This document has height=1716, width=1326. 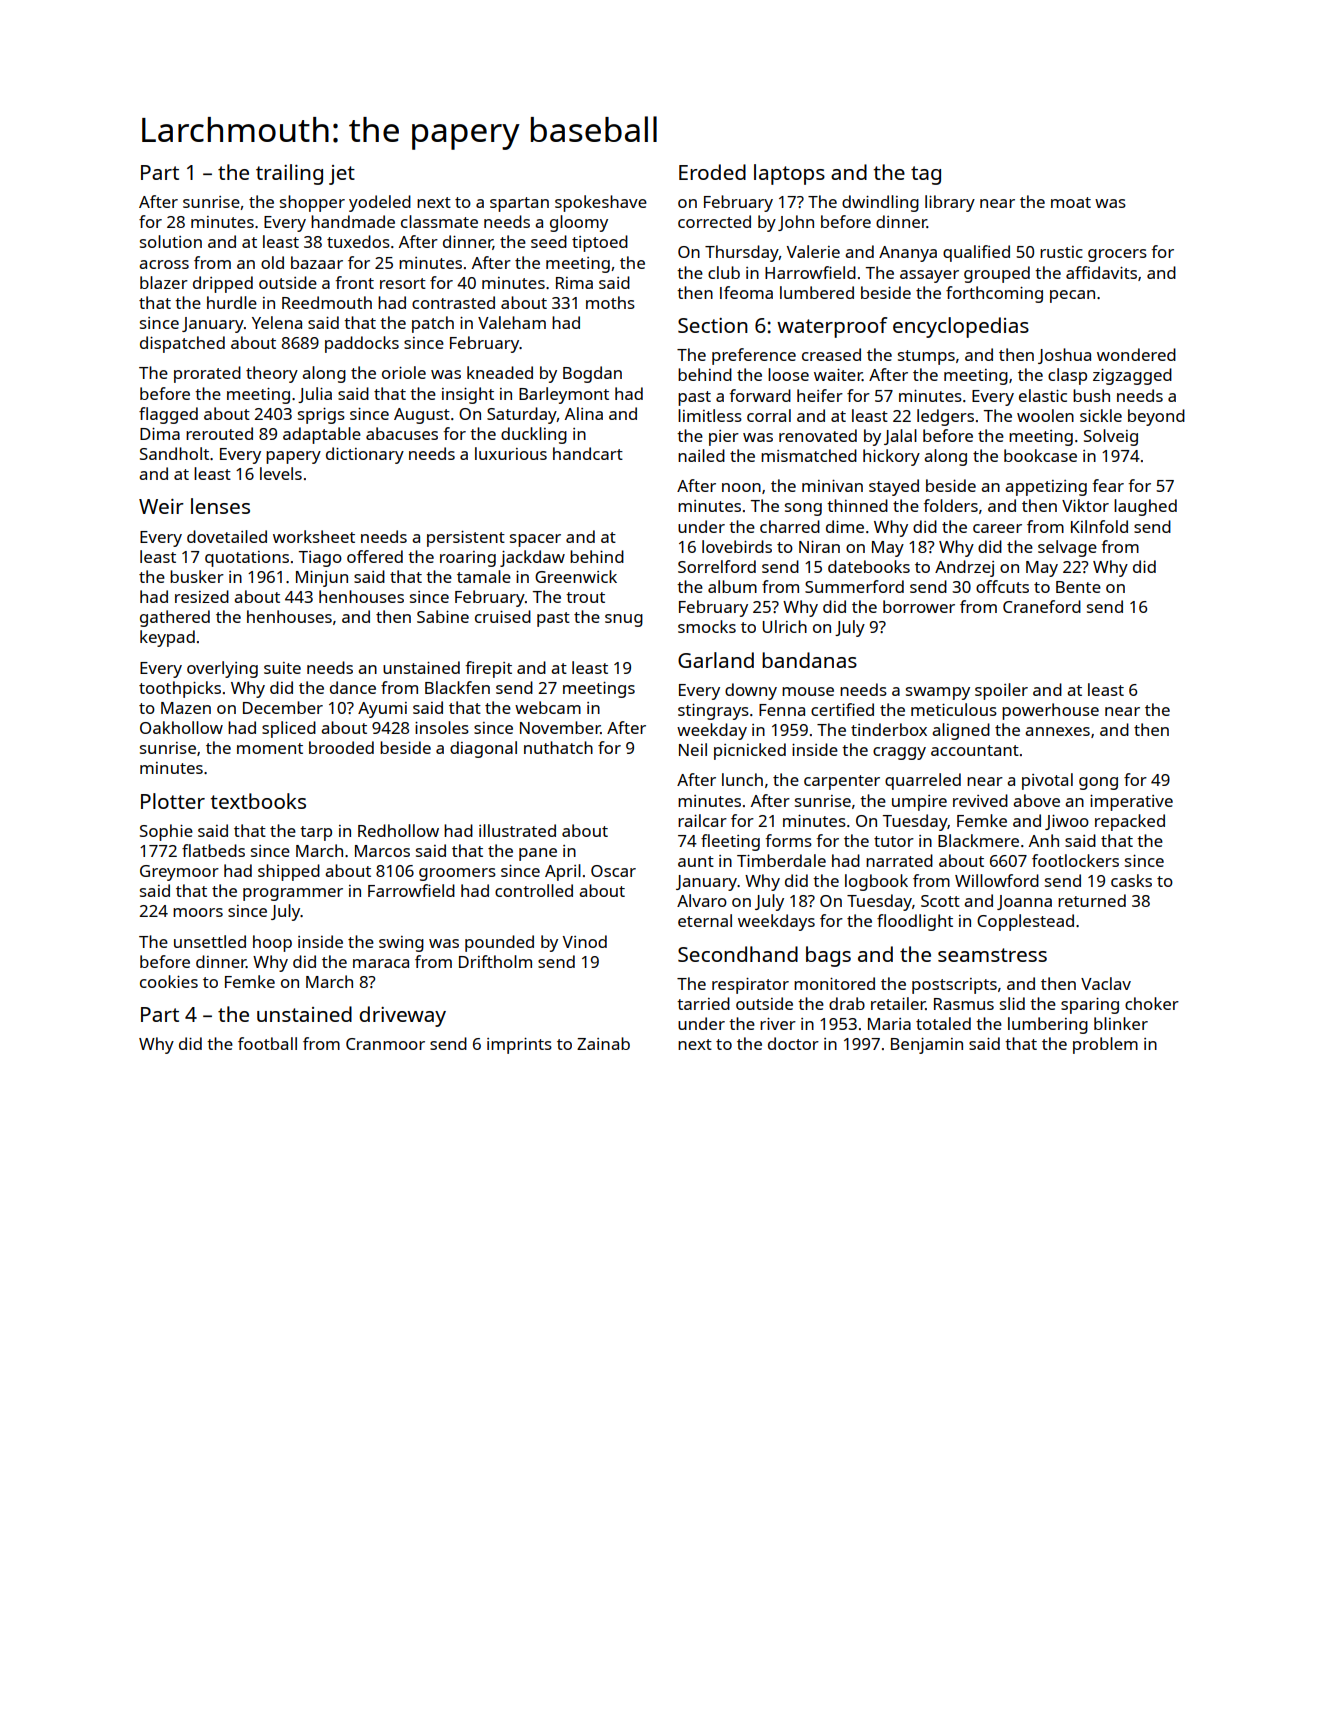 I want to click on moat, so click(x=1071, y=202).
